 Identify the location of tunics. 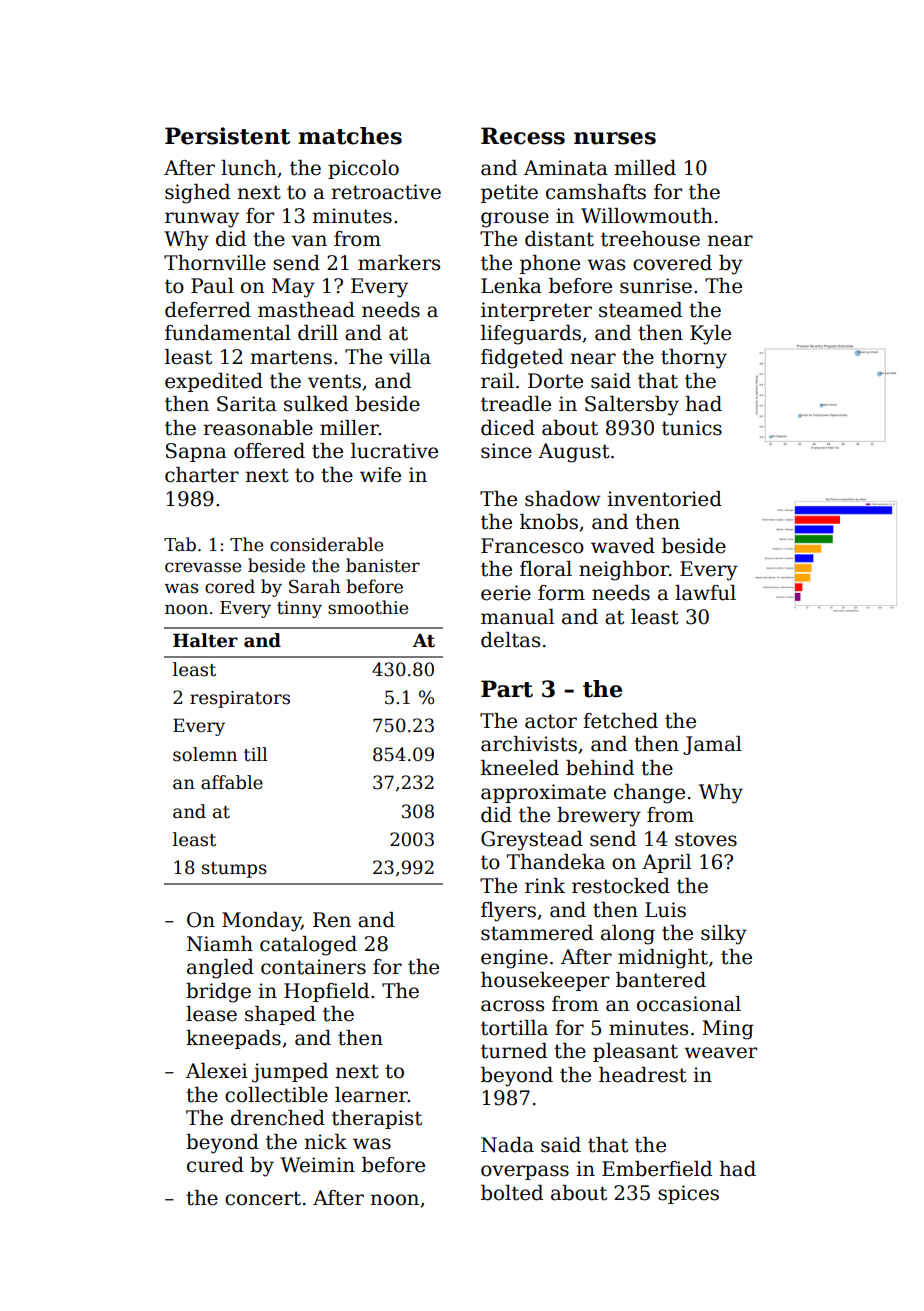
(692, 428).
